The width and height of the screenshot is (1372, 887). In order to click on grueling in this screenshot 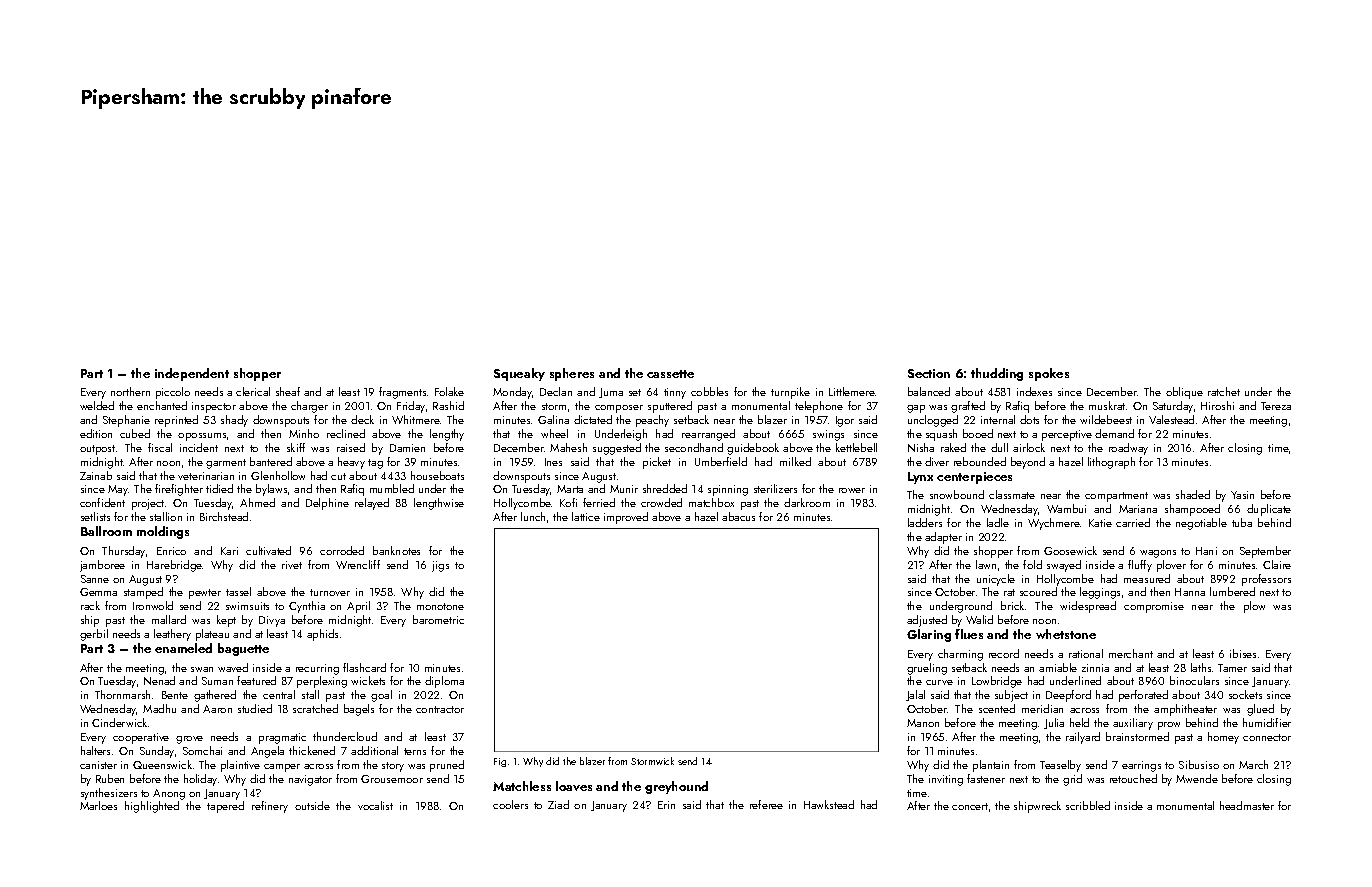, I will do `click(927, 669)`.
